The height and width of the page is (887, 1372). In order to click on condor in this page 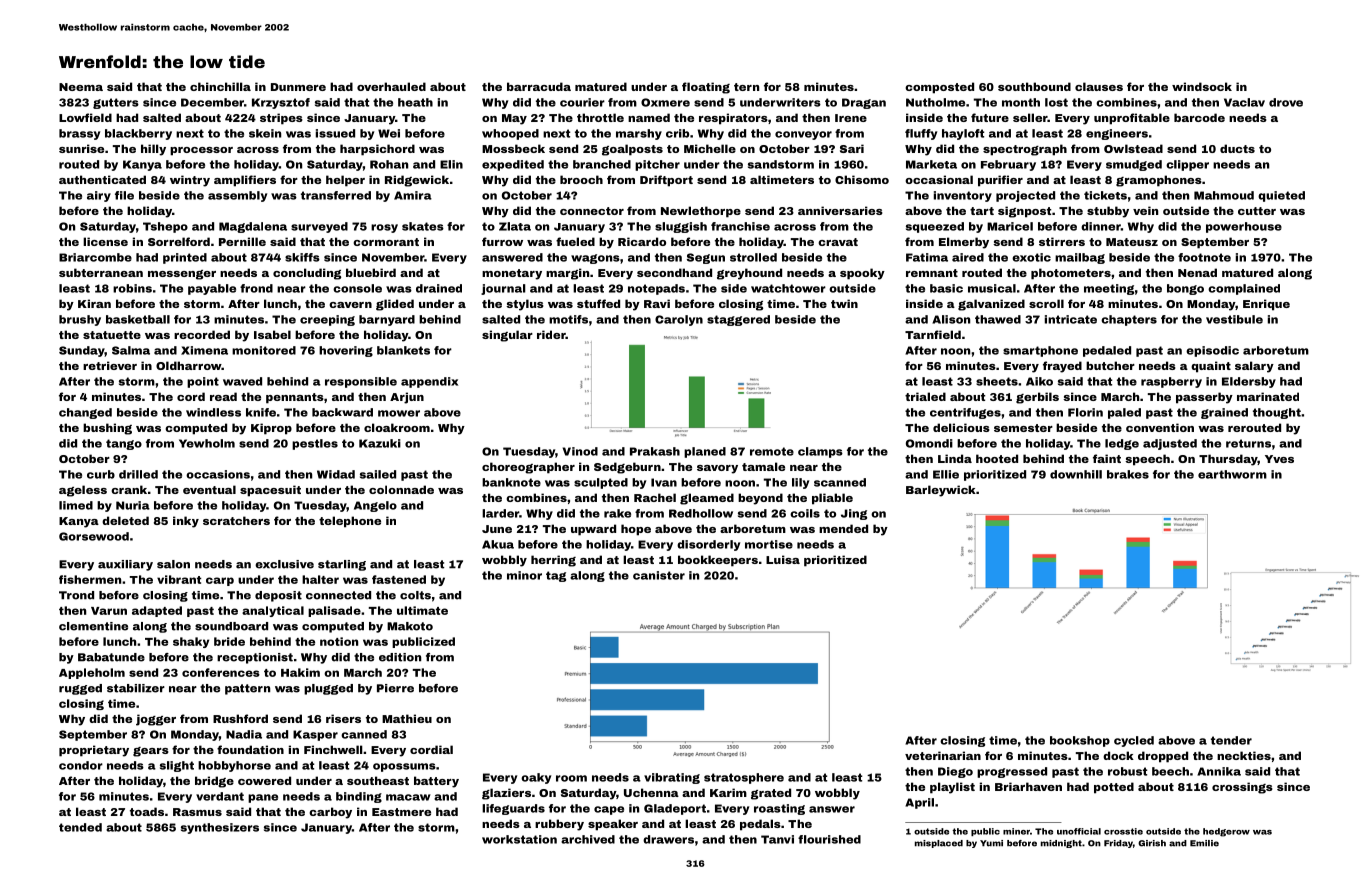, I will do `click(81, 765)`.
